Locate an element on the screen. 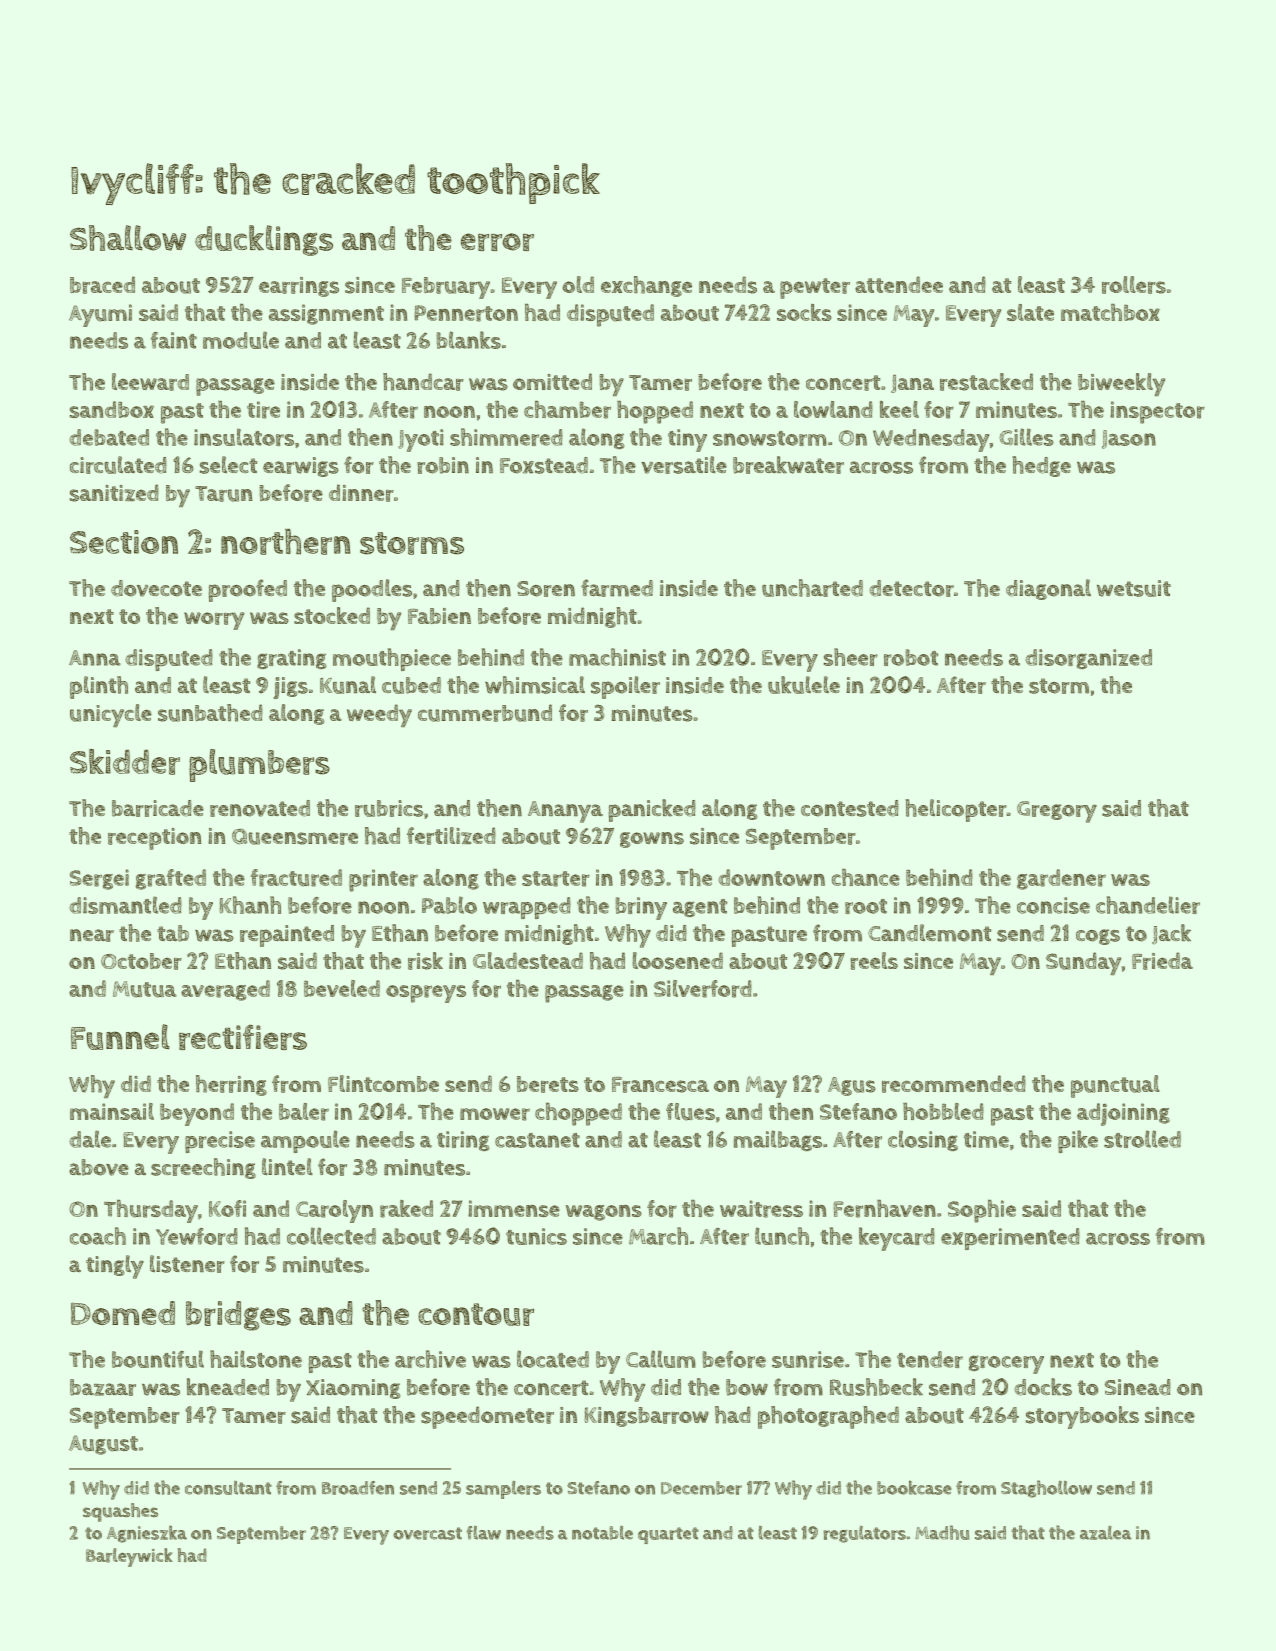 This screenshot has width=1276, height=1651. ducklings is located at coordinates (264, 240).
